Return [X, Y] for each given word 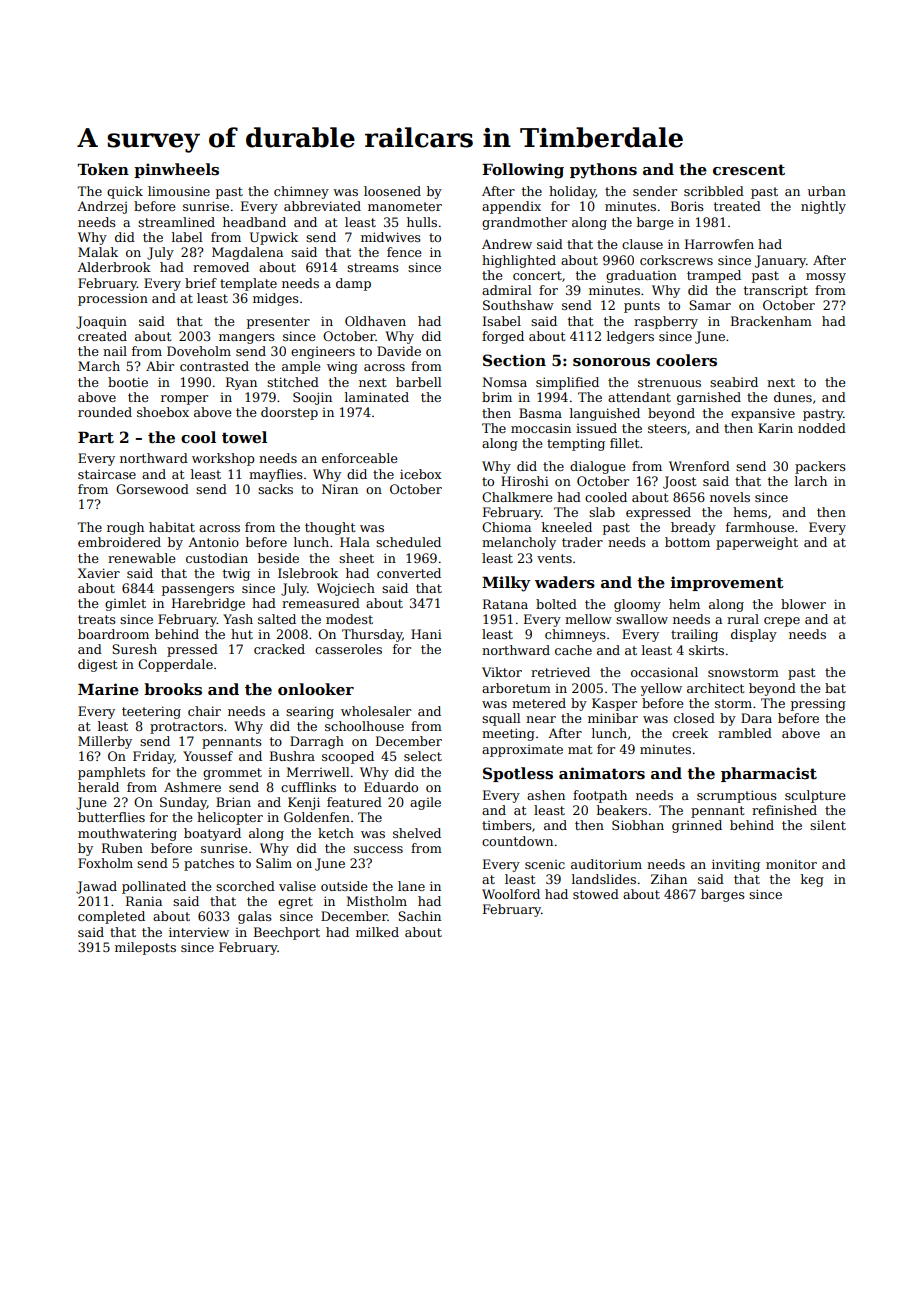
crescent [749, 169]
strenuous [669, 382]
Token [103, 169]
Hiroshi [525, 481]
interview [199, 932]
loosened [392, 191]
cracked [279, 649]
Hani [426, 634]
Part [96, 437]
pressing [818, 704]
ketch [336, 833]
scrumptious [737, 796]
